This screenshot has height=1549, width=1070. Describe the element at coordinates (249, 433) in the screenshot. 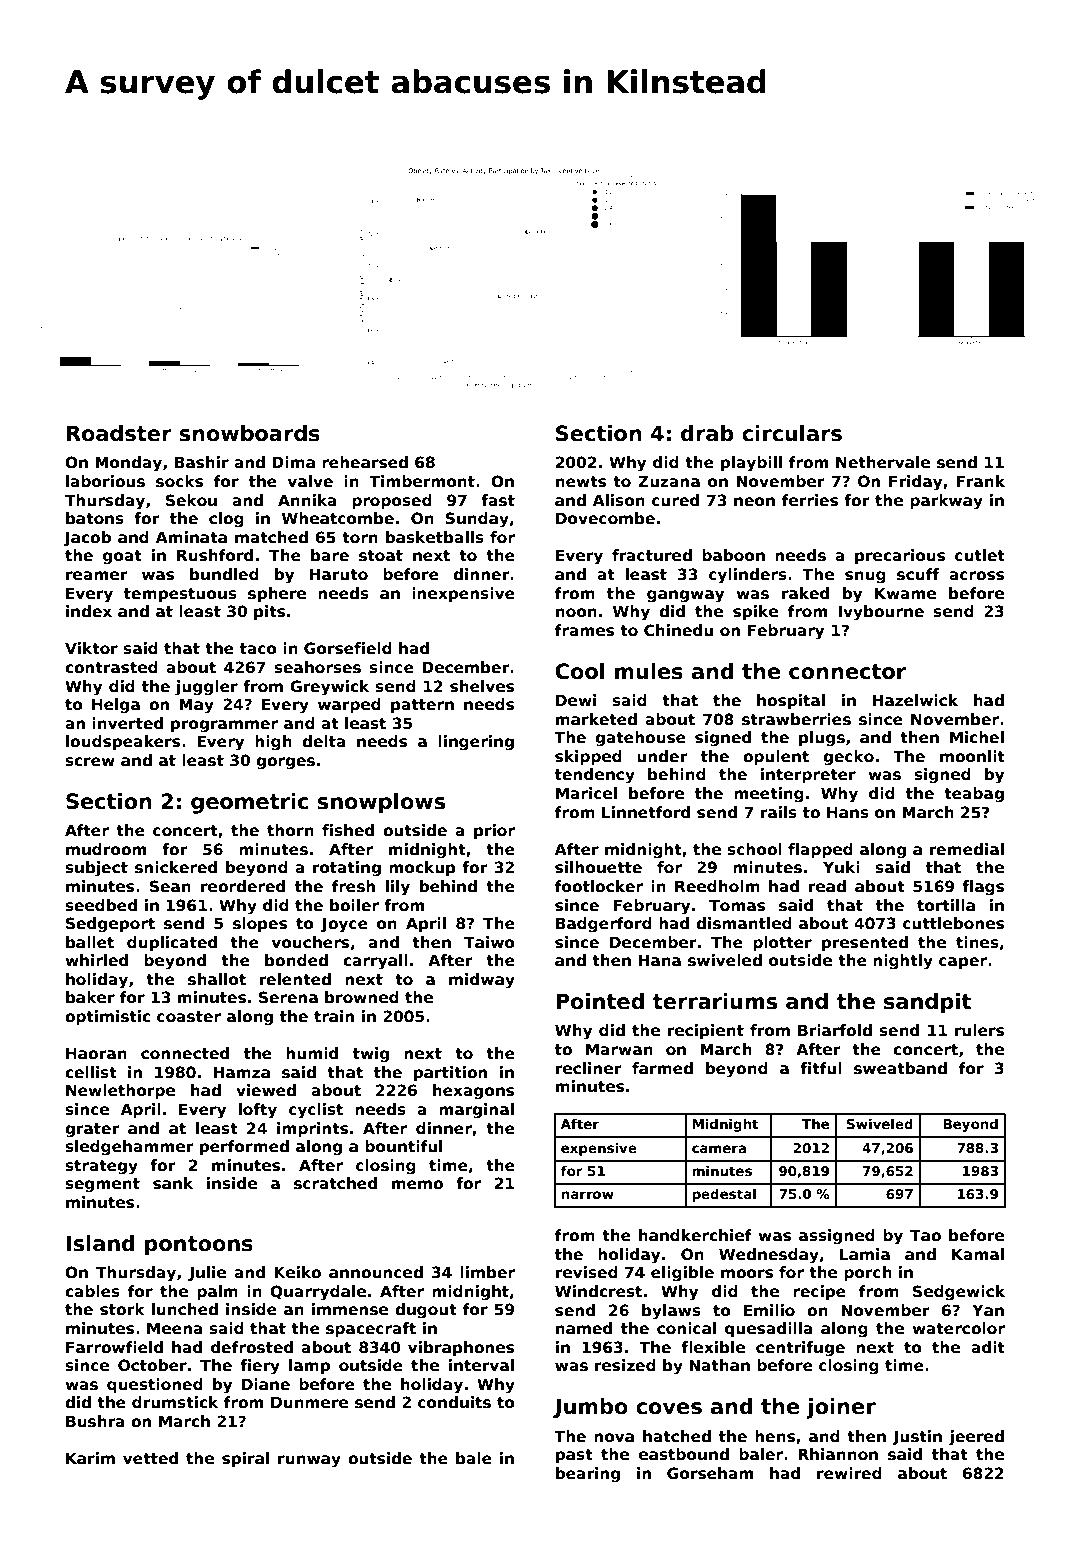

I see `snowboards` at that location.
